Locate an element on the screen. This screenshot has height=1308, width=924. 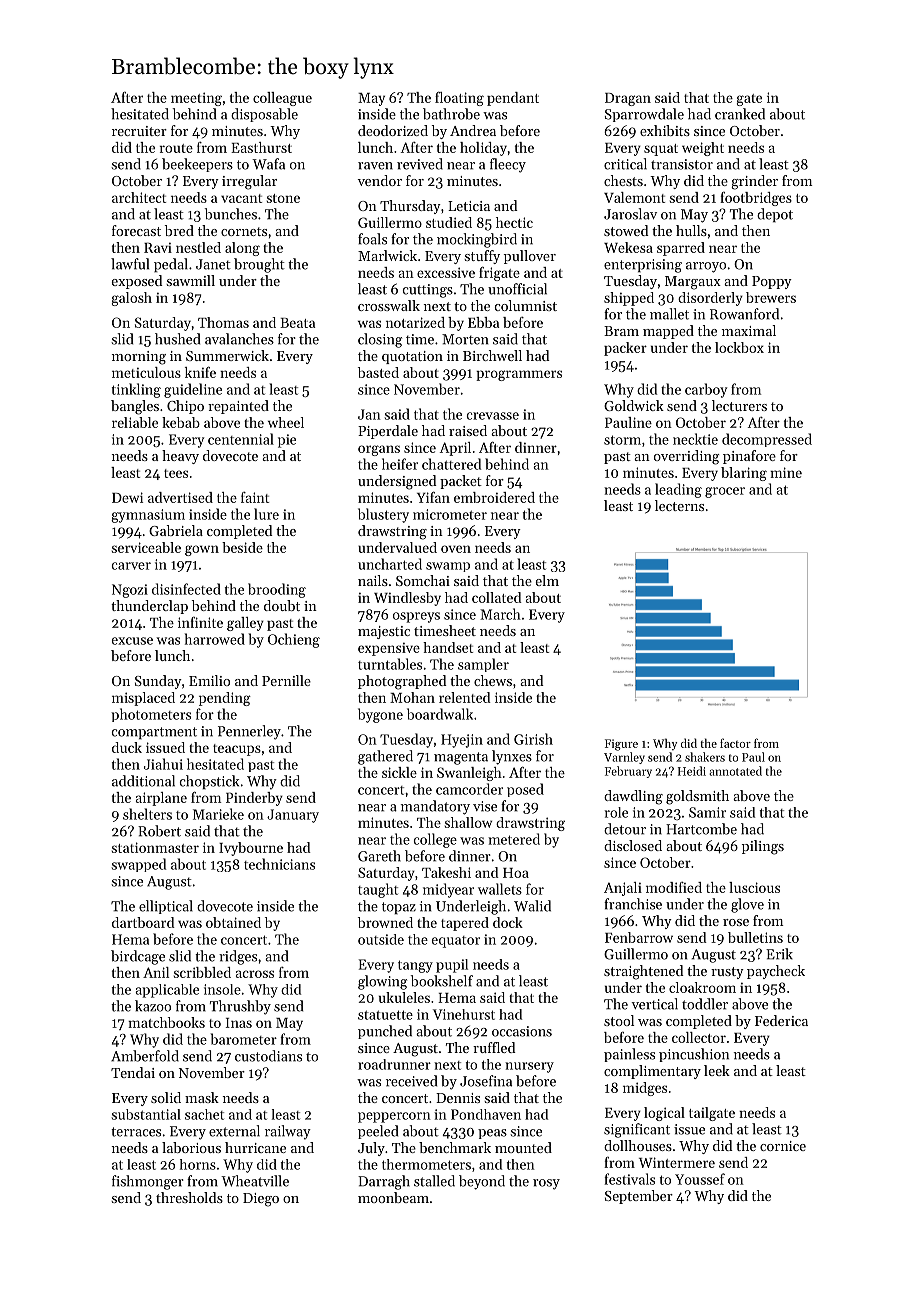
Piperdale is located at coordinates (388, 432).
